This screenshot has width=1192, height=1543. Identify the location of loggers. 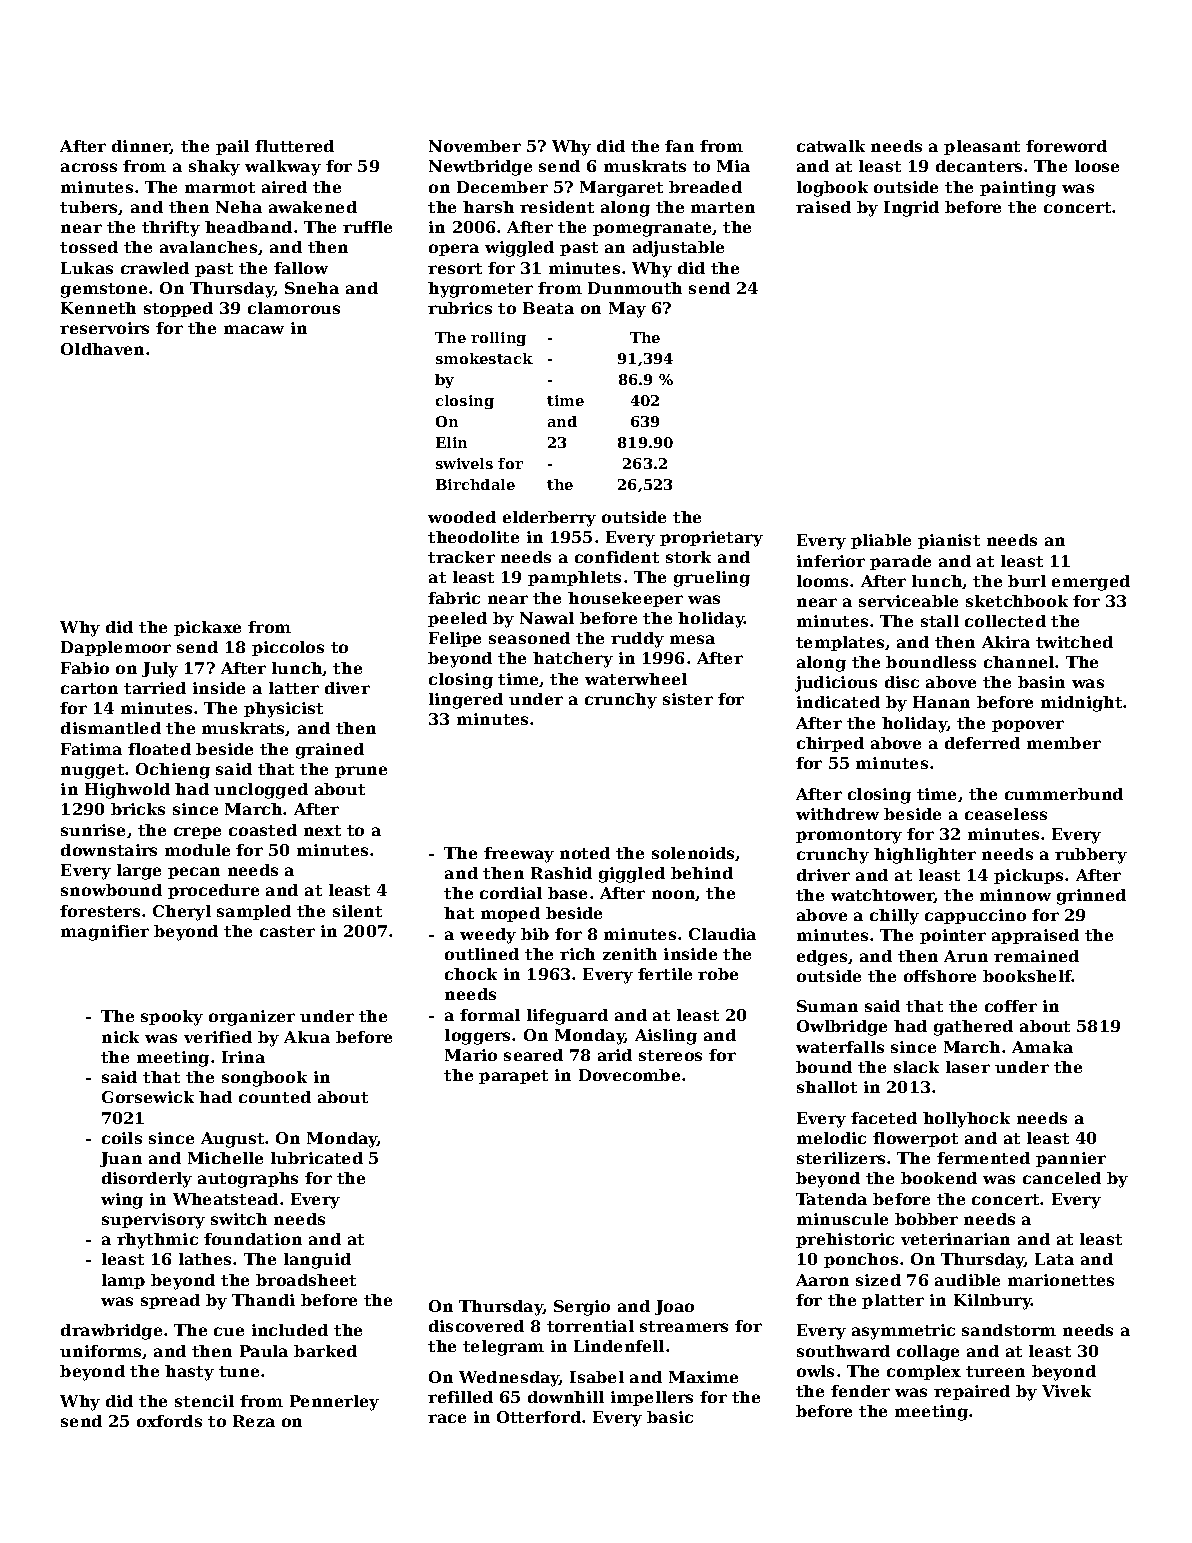
(477, 1037).
